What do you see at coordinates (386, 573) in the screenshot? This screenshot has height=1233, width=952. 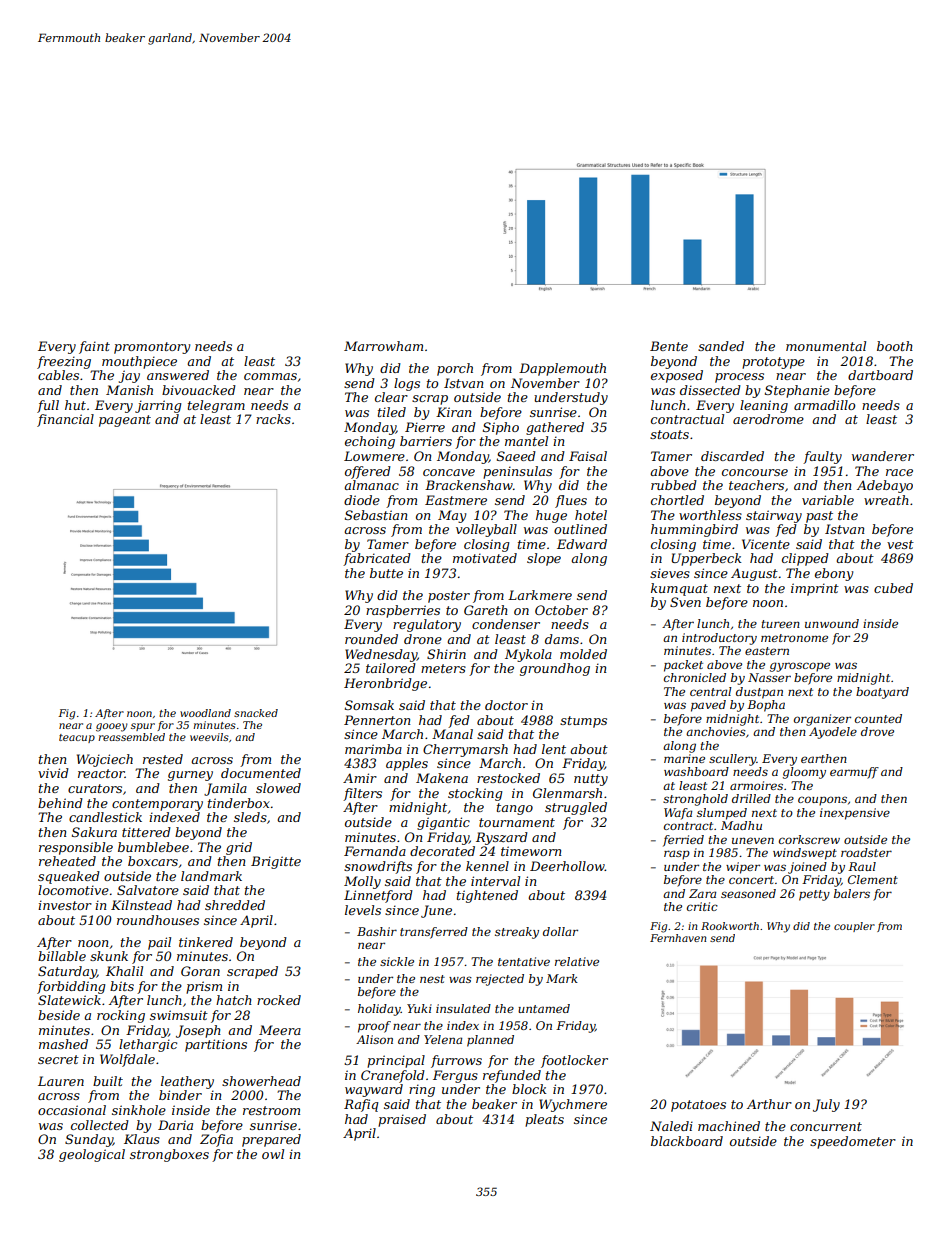 I see `butte` at bounding box center [386, 573].
